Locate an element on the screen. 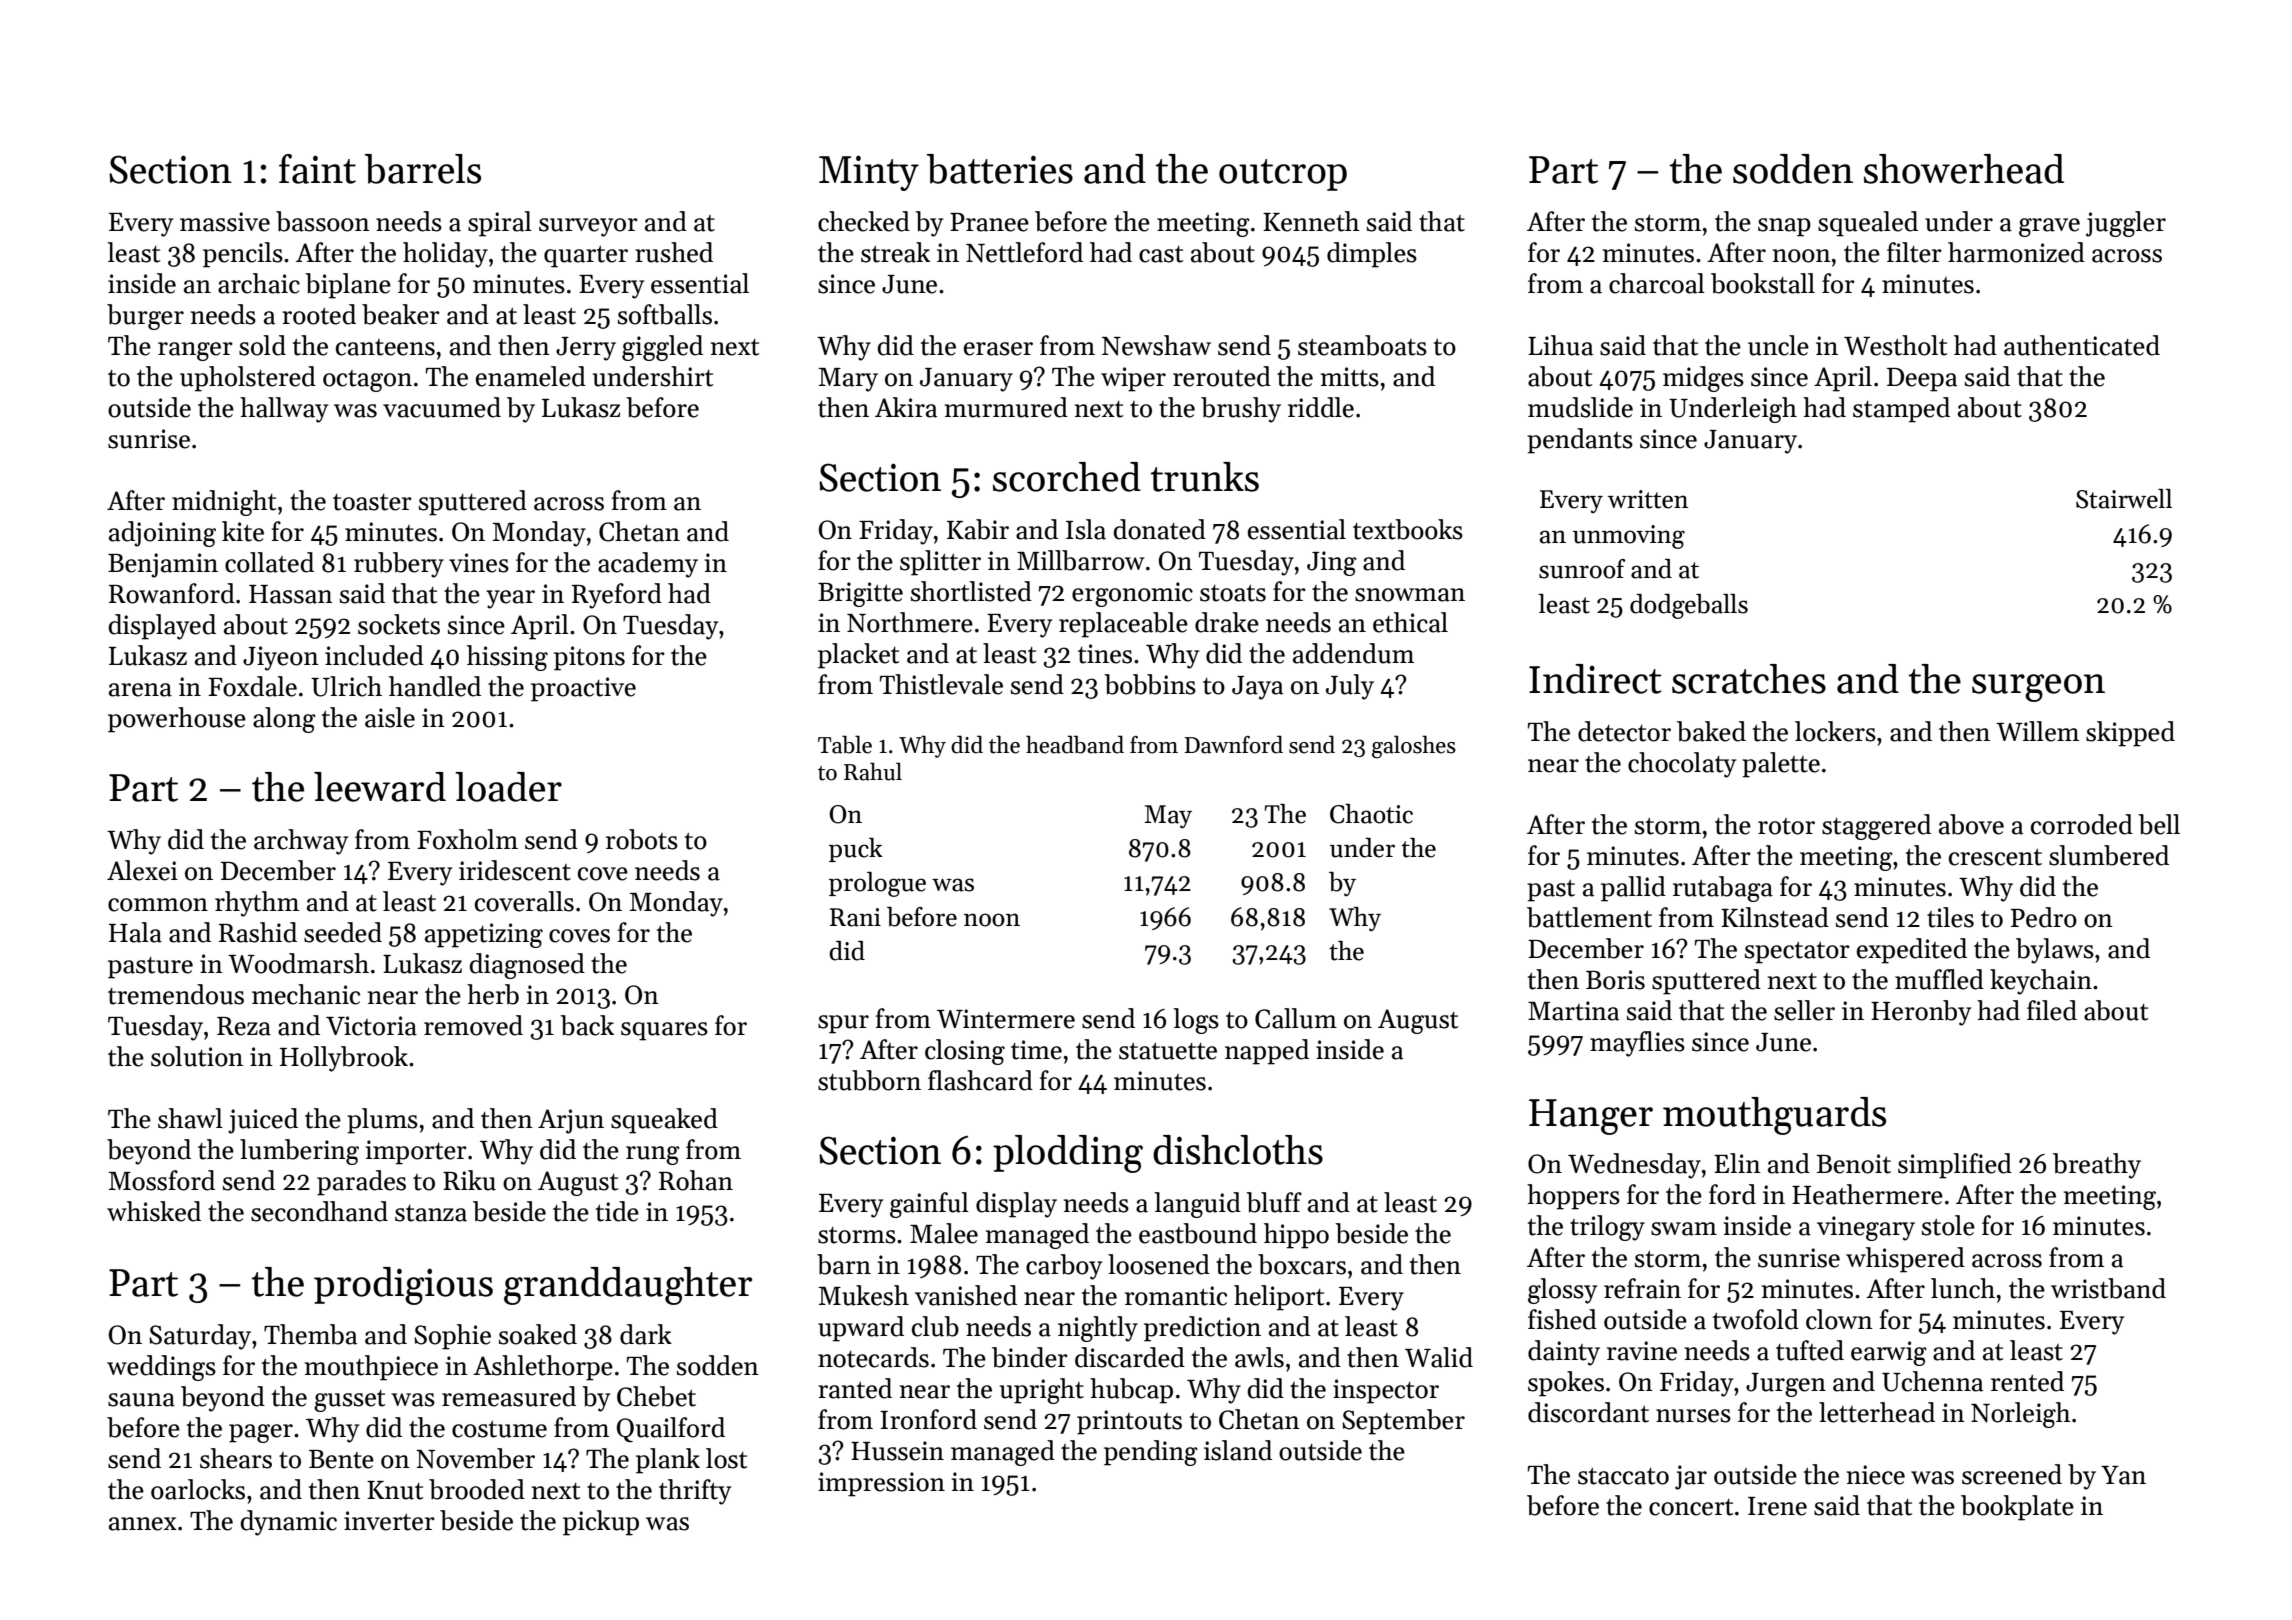 The height and width of the screenshot is (1620, 2292). loader is located at coordinates (508, 787).
